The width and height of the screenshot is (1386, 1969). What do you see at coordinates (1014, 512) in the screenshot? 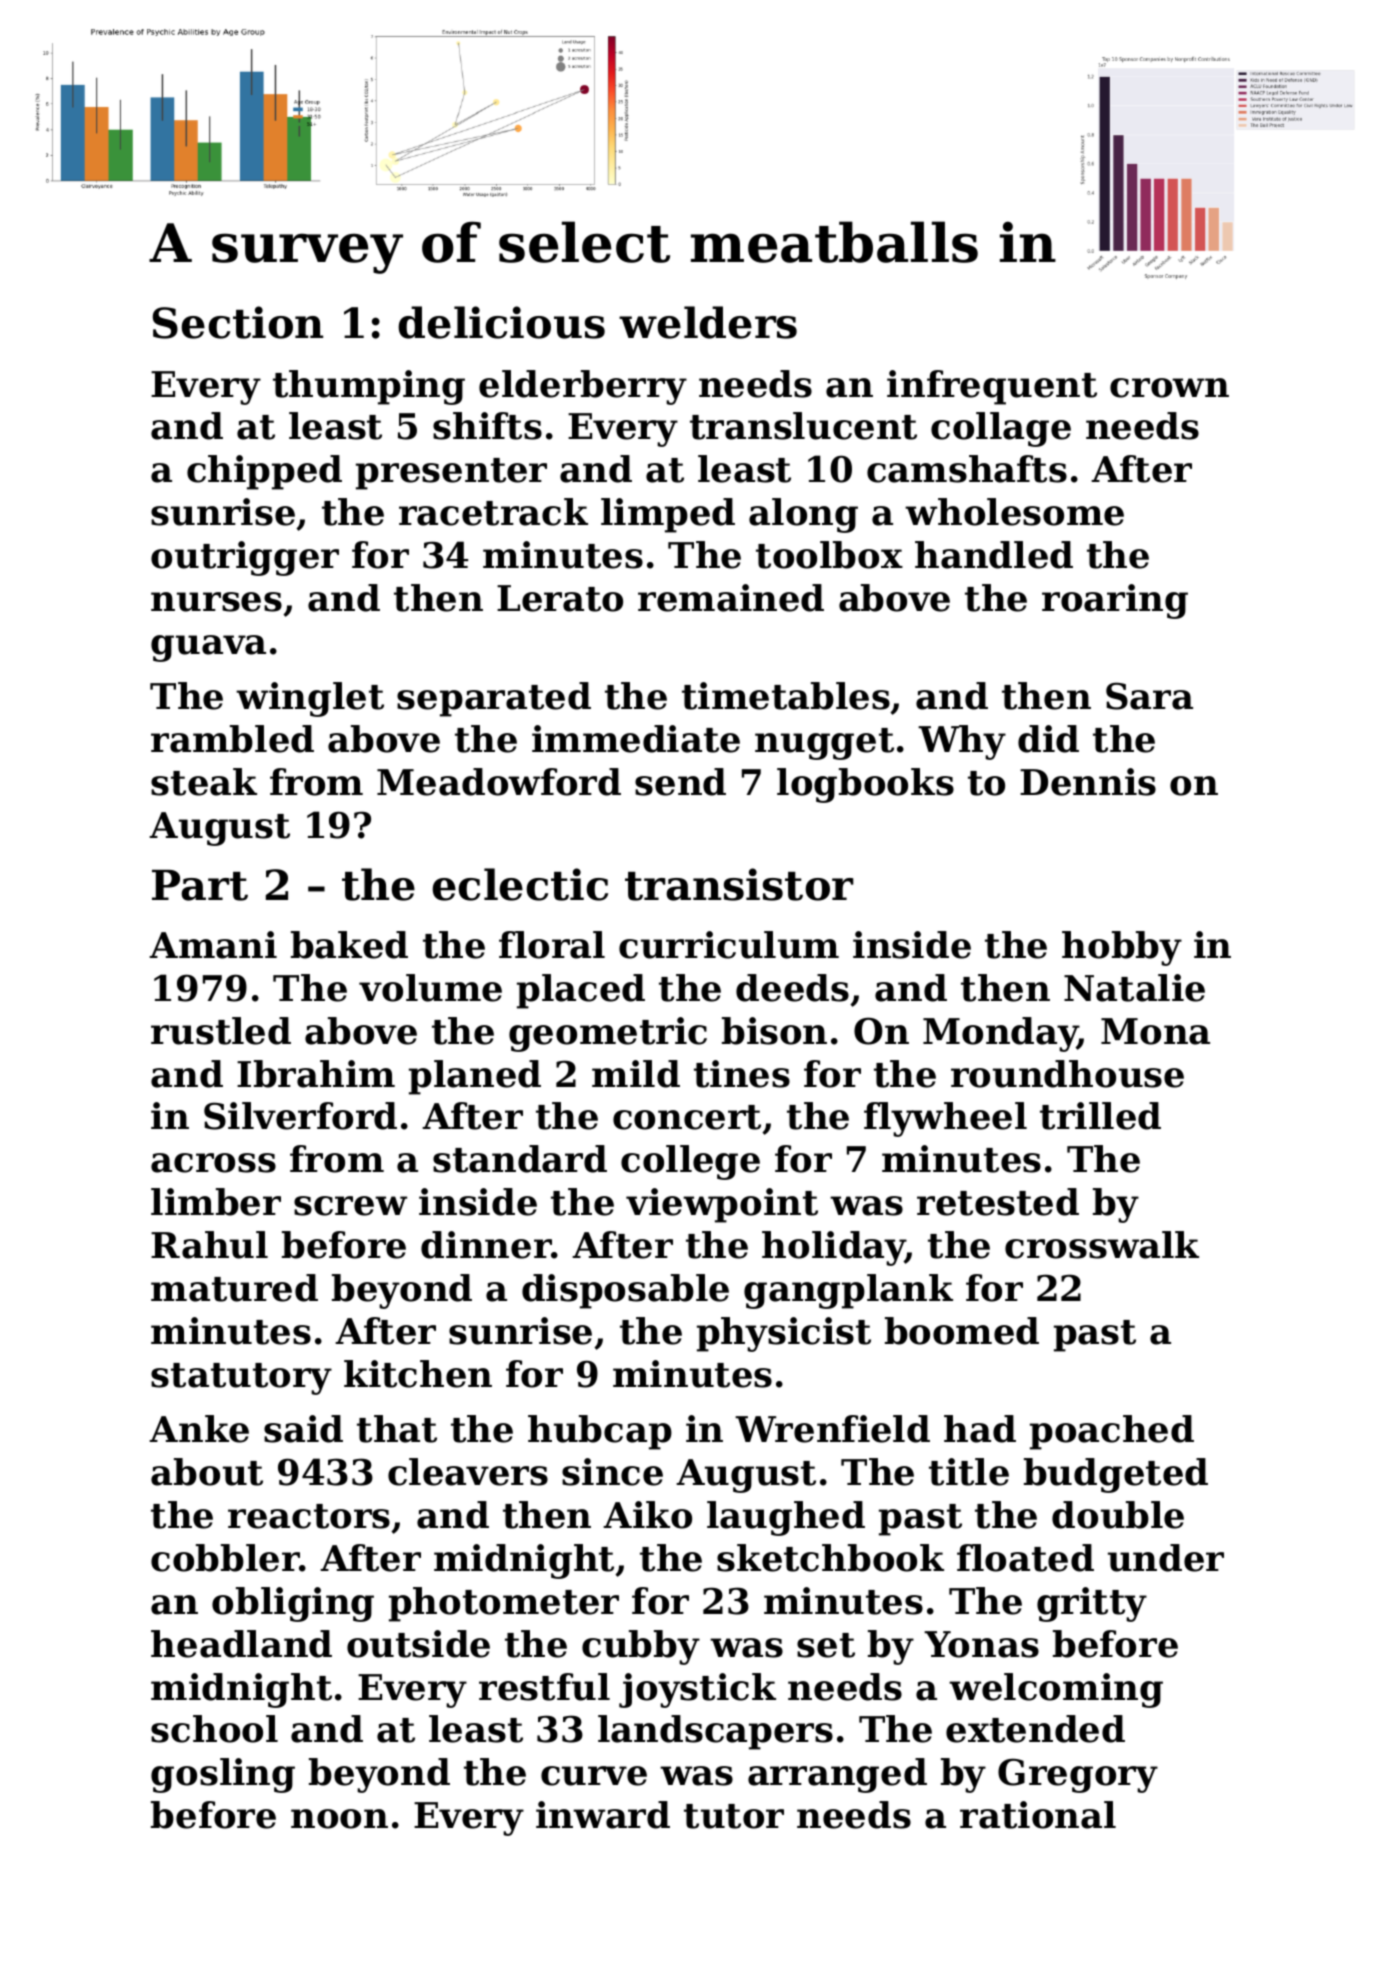
I see `wholesome` at bounding box center [1014, 512].
